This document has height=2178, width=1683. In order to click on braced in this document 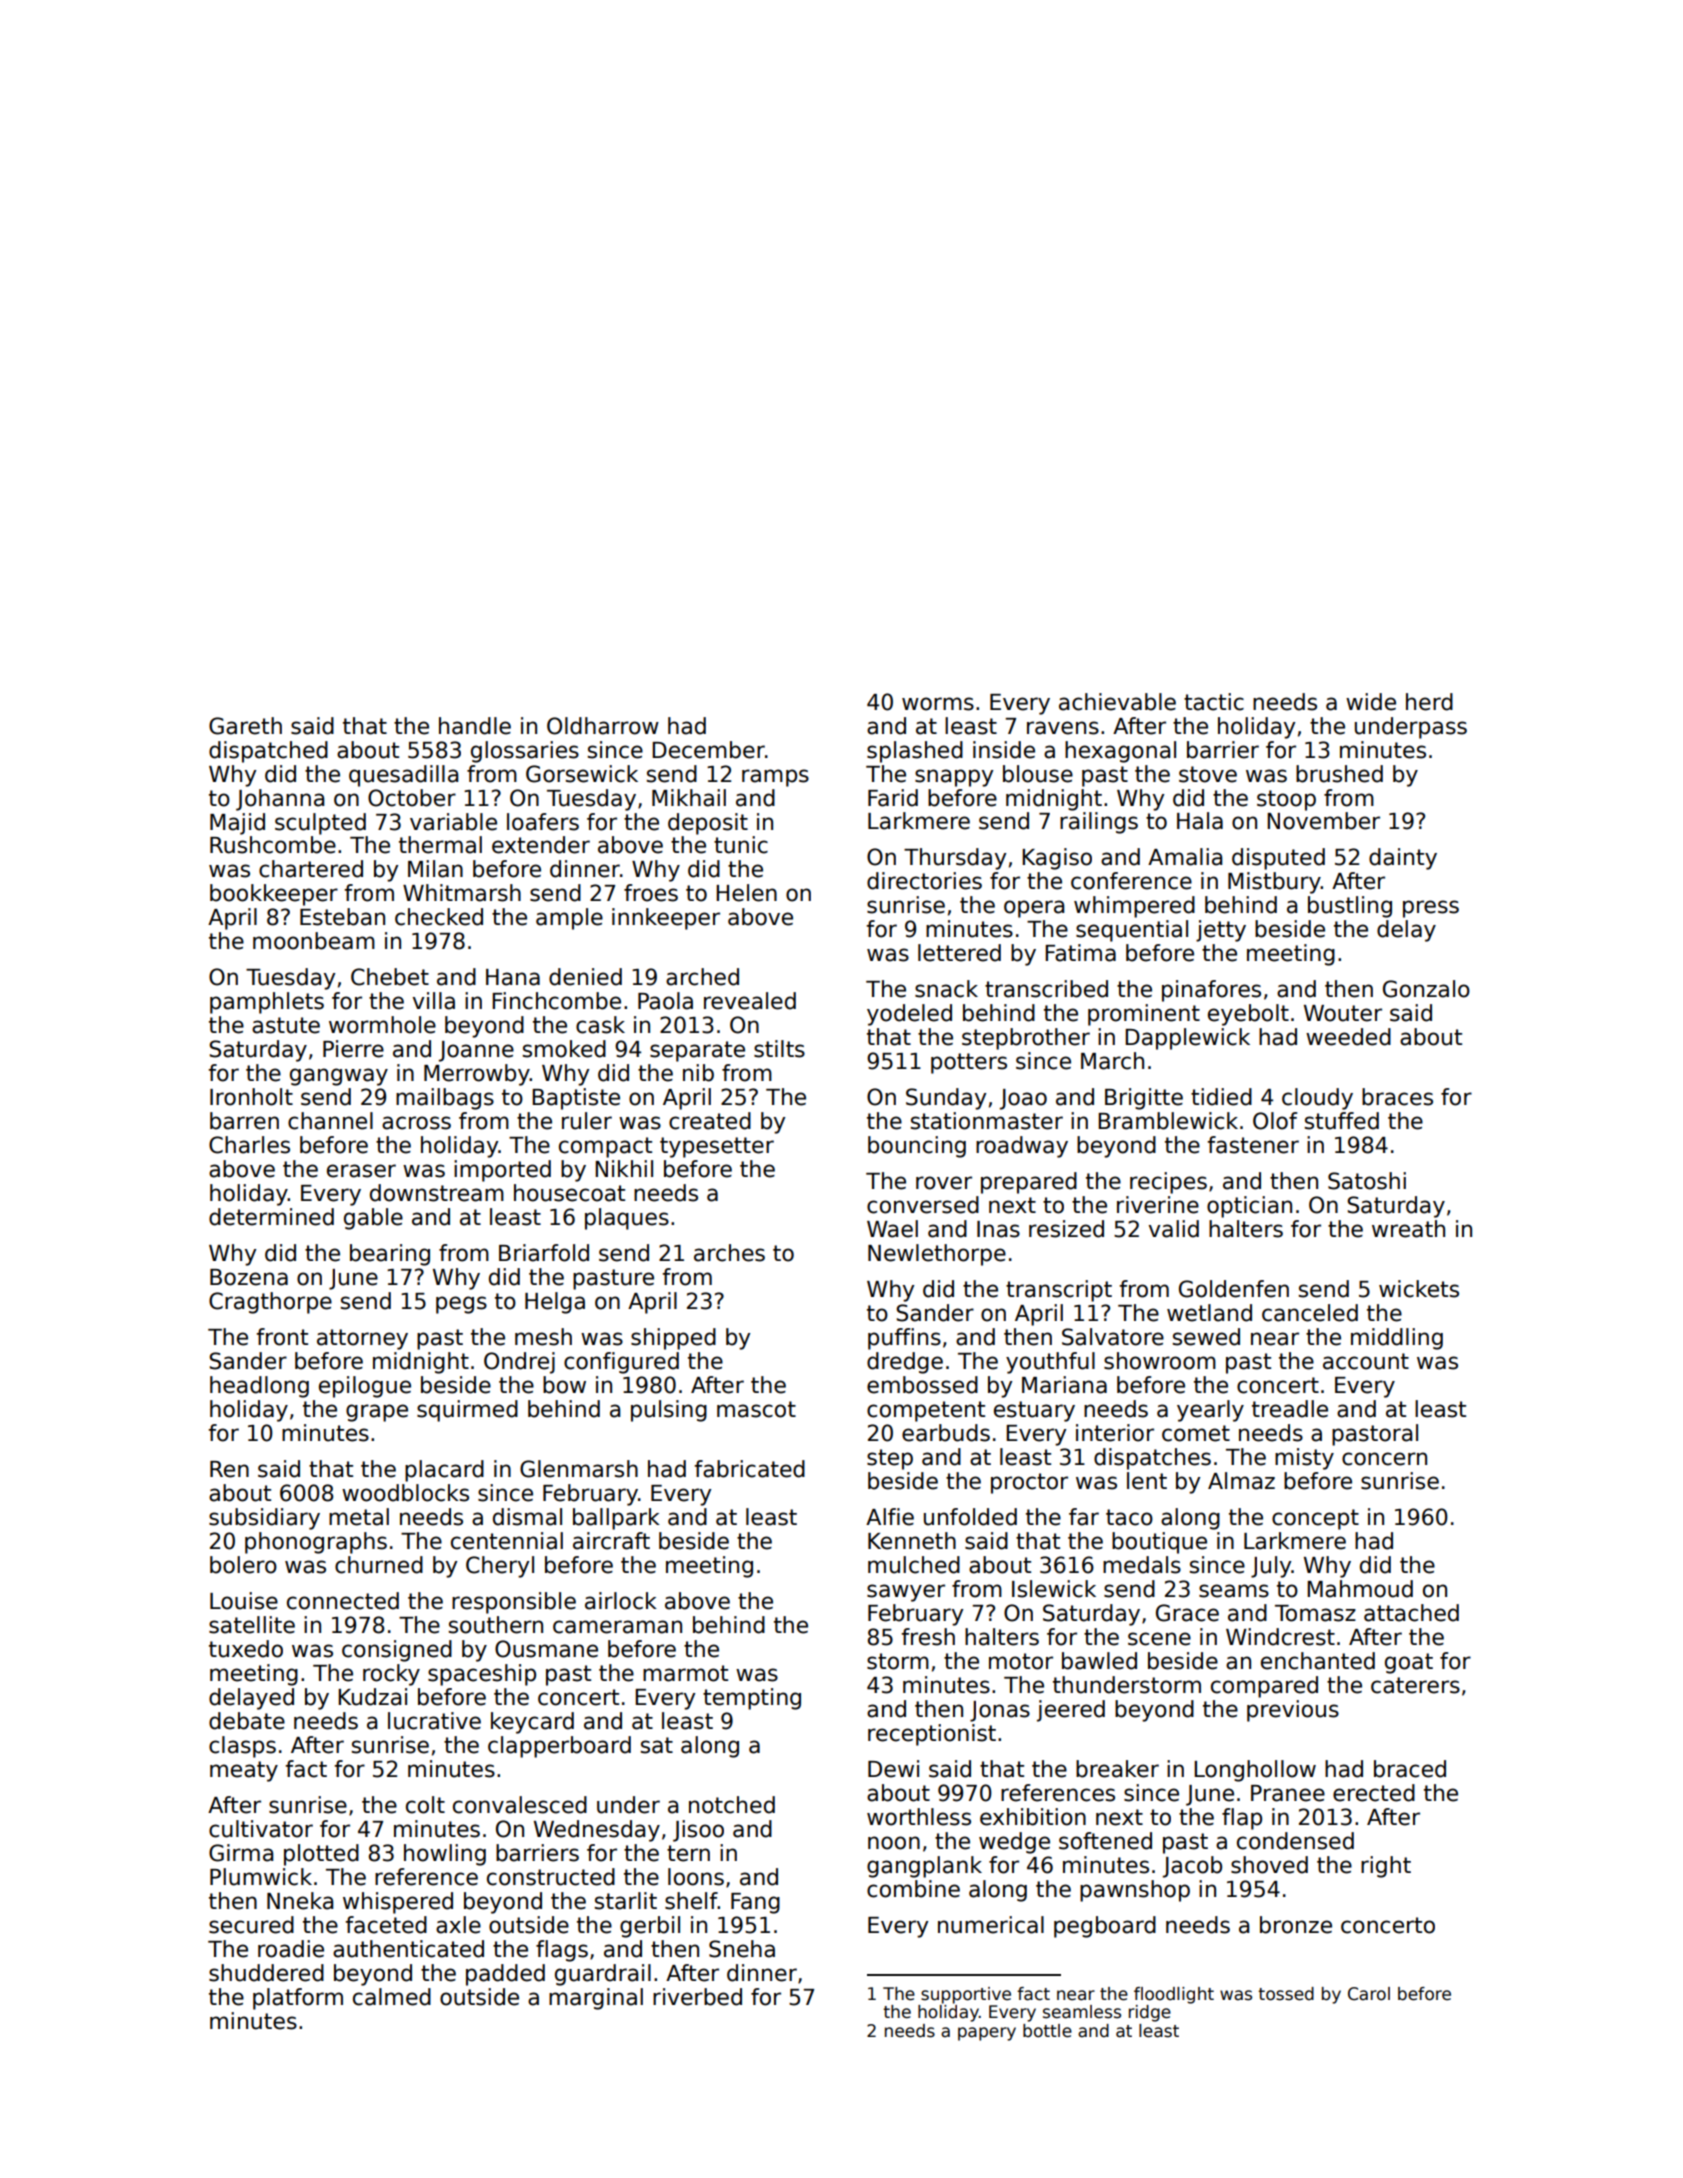, I will do `click(1410, 1769)`.
